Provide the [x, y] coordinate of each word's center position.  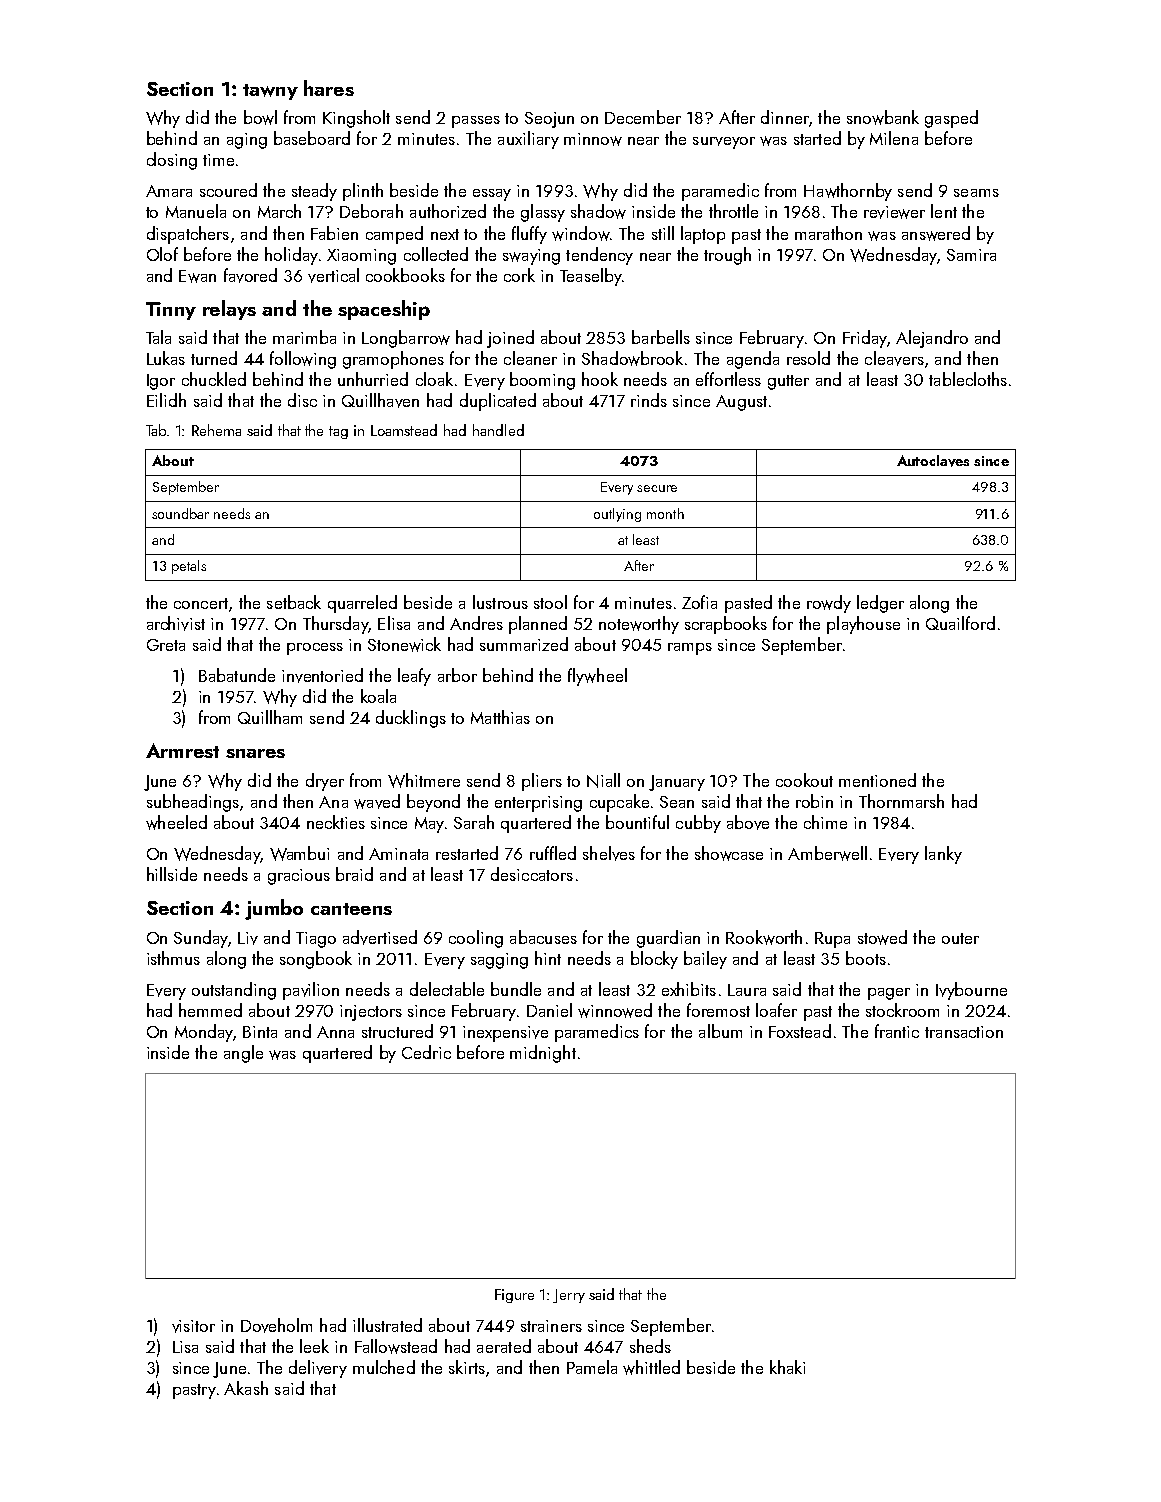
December [643, 117]
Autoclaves [933, 461]
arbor [457, 675]
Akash [246, 1388]
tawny [270, 92]
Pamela [592, 1367]
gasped [951, 119]
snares [255, 753]
